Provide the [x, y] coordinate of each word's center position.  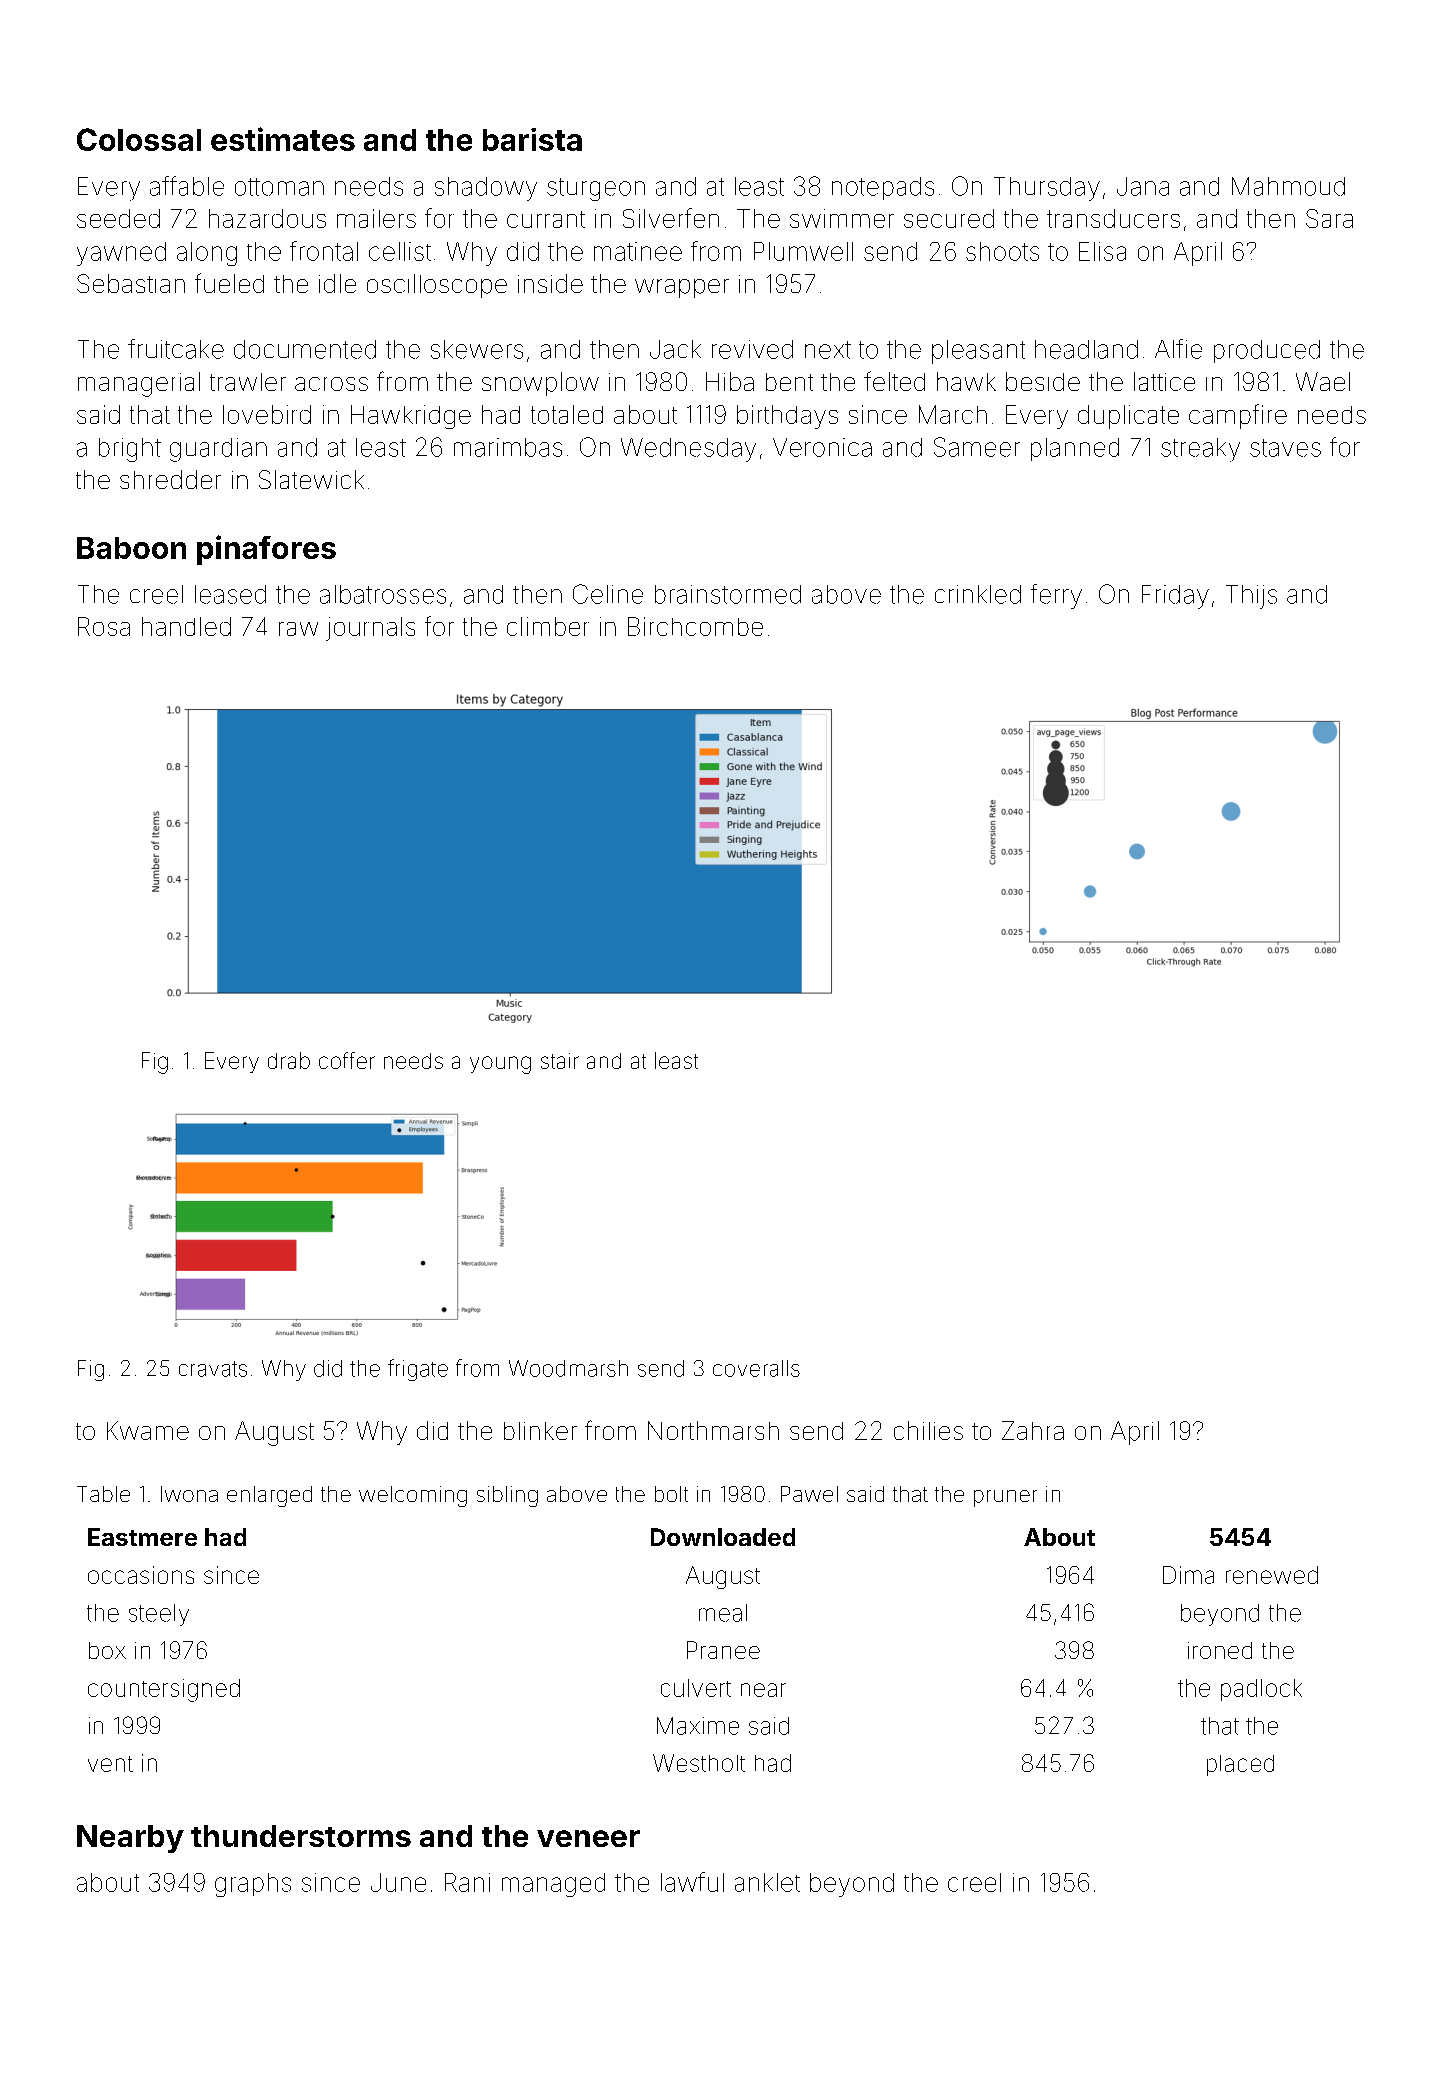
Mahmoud [1288, 186]
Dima [1188, 1575]
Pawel [809, 1494]
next [828, 350]
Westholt [699, 1763]
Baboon [131, 548]
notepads [883, 188]
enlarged [269, 1496]
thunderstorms [301, 1836]
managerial [139, 384]
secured [949, 218]
